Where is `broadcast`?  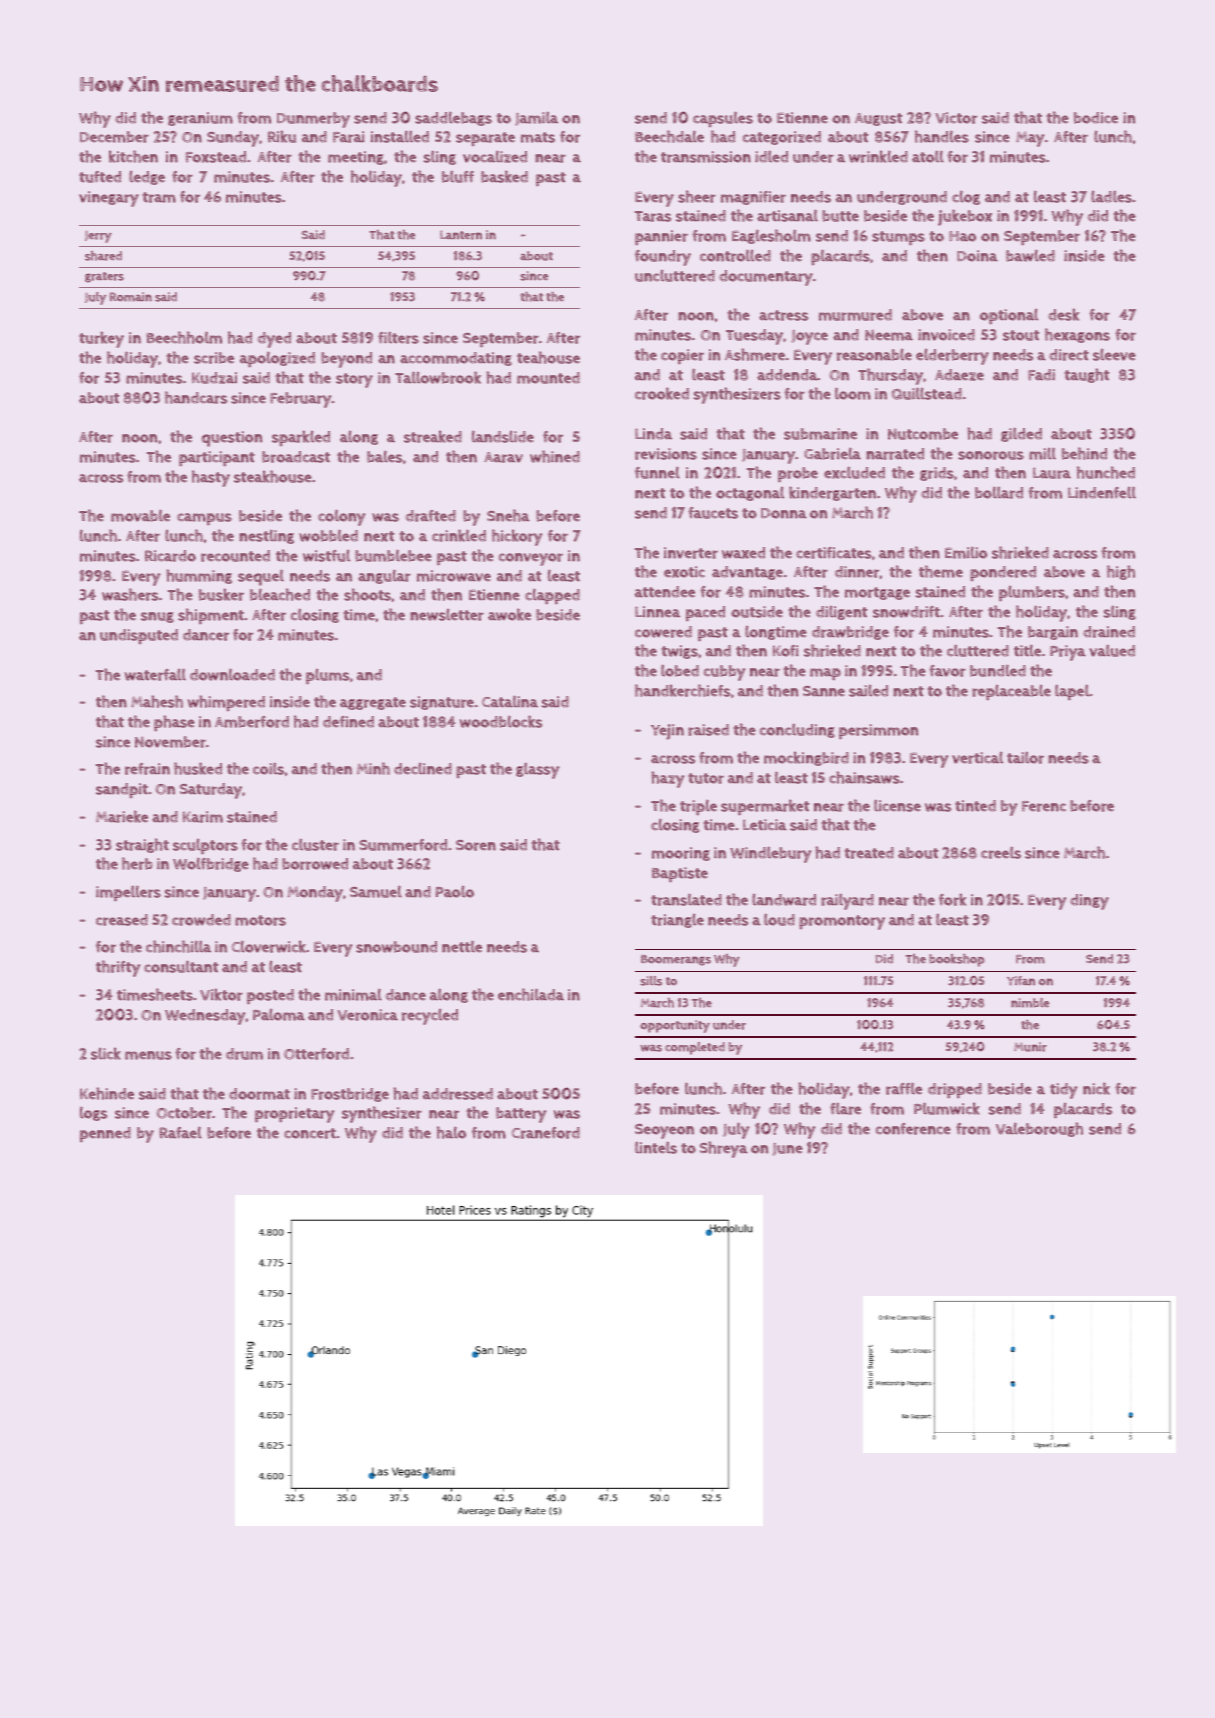 broadcast is located at coordinates (296, 457).
